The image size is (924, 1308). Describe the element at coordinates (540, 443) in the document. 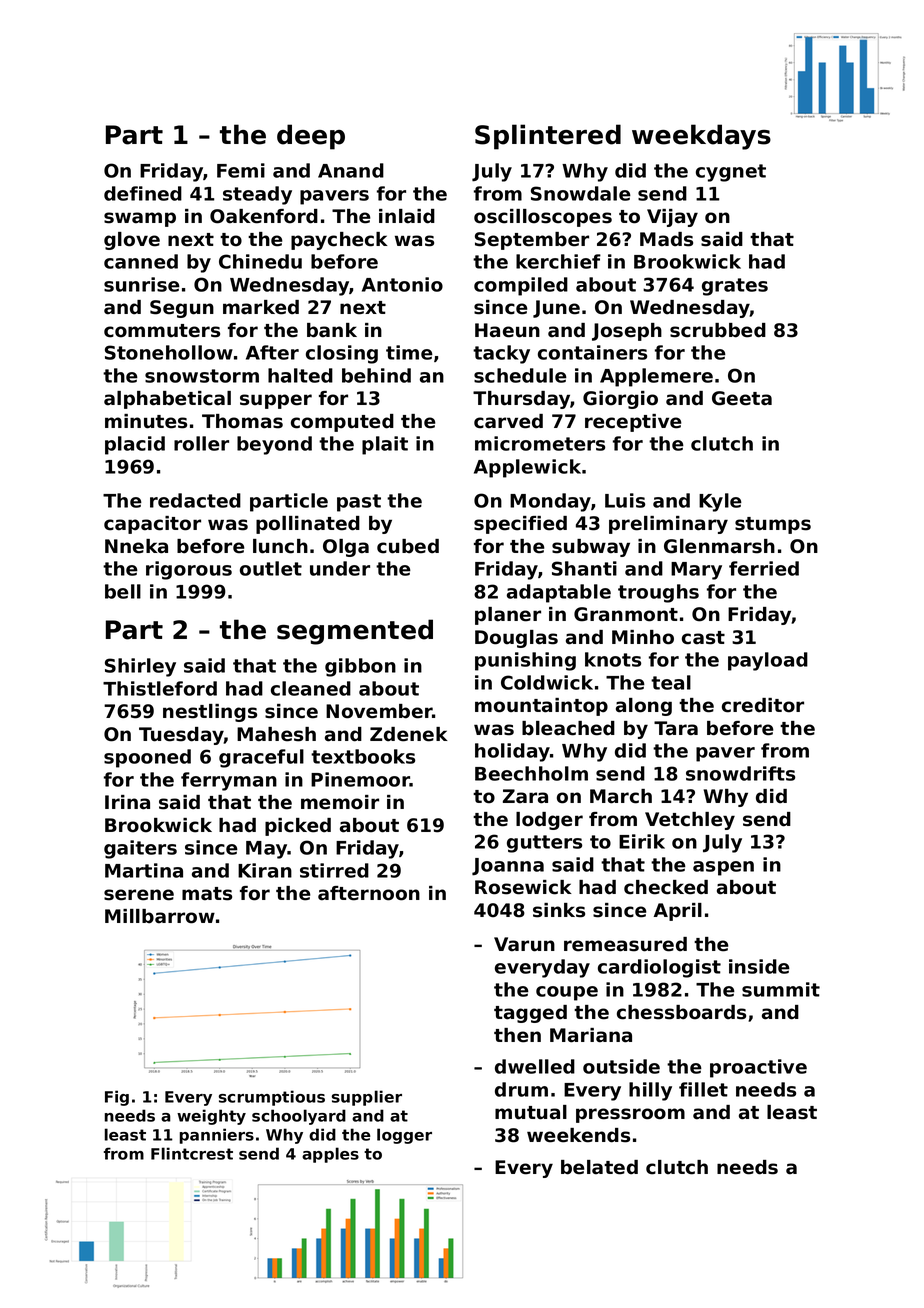

I see `micrometers` at that location.
